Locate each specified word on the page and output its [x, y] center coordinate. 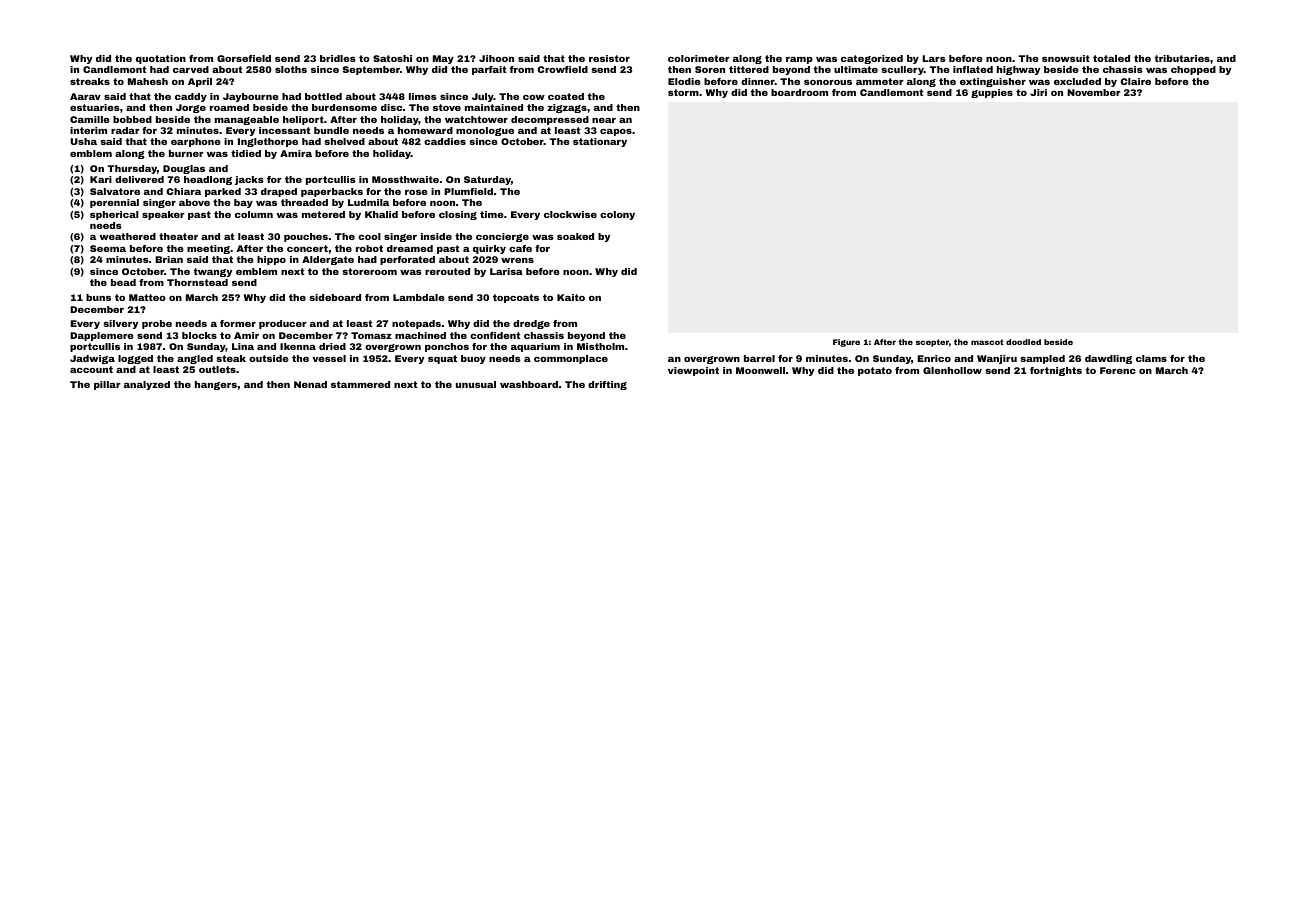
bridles [338, 58]
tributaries [1182, 58]
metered [323, 214]
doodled [1023, 342]
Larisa [506, 271]
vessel [329, 358]
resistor [609, 58]
